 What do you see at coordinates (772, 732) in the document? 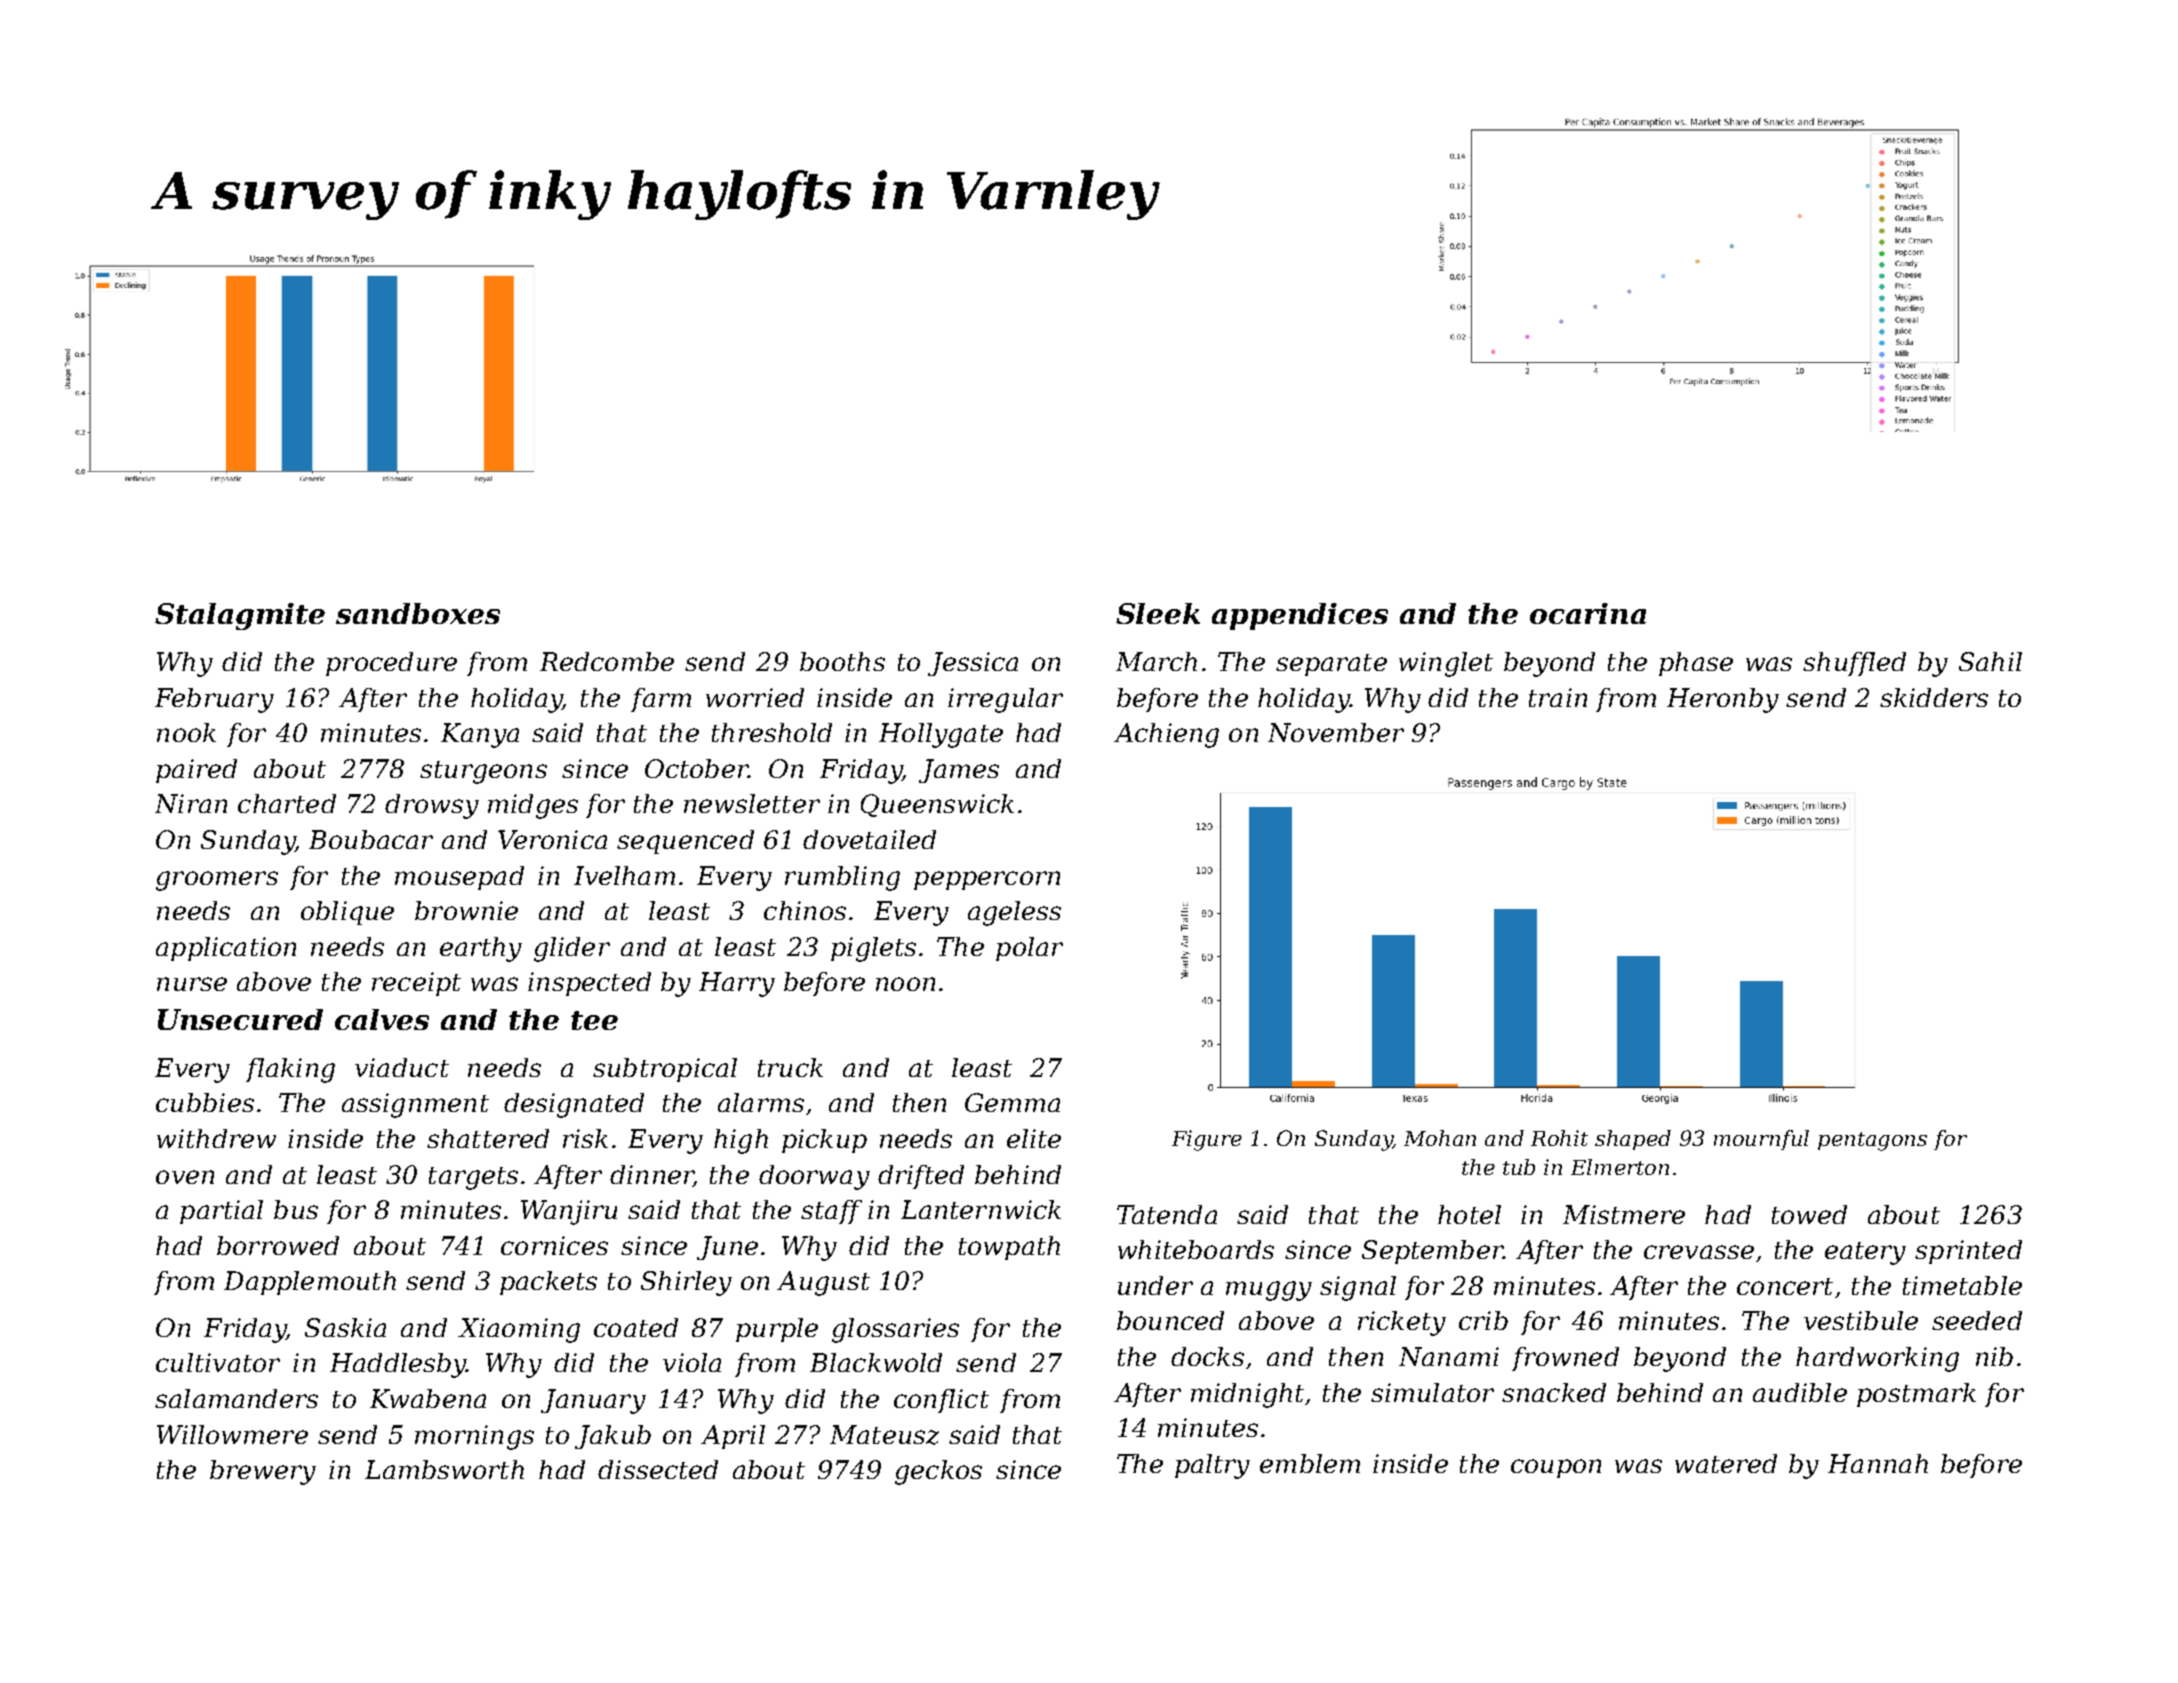
I see `threshold` at bounding box center [772, 732].
